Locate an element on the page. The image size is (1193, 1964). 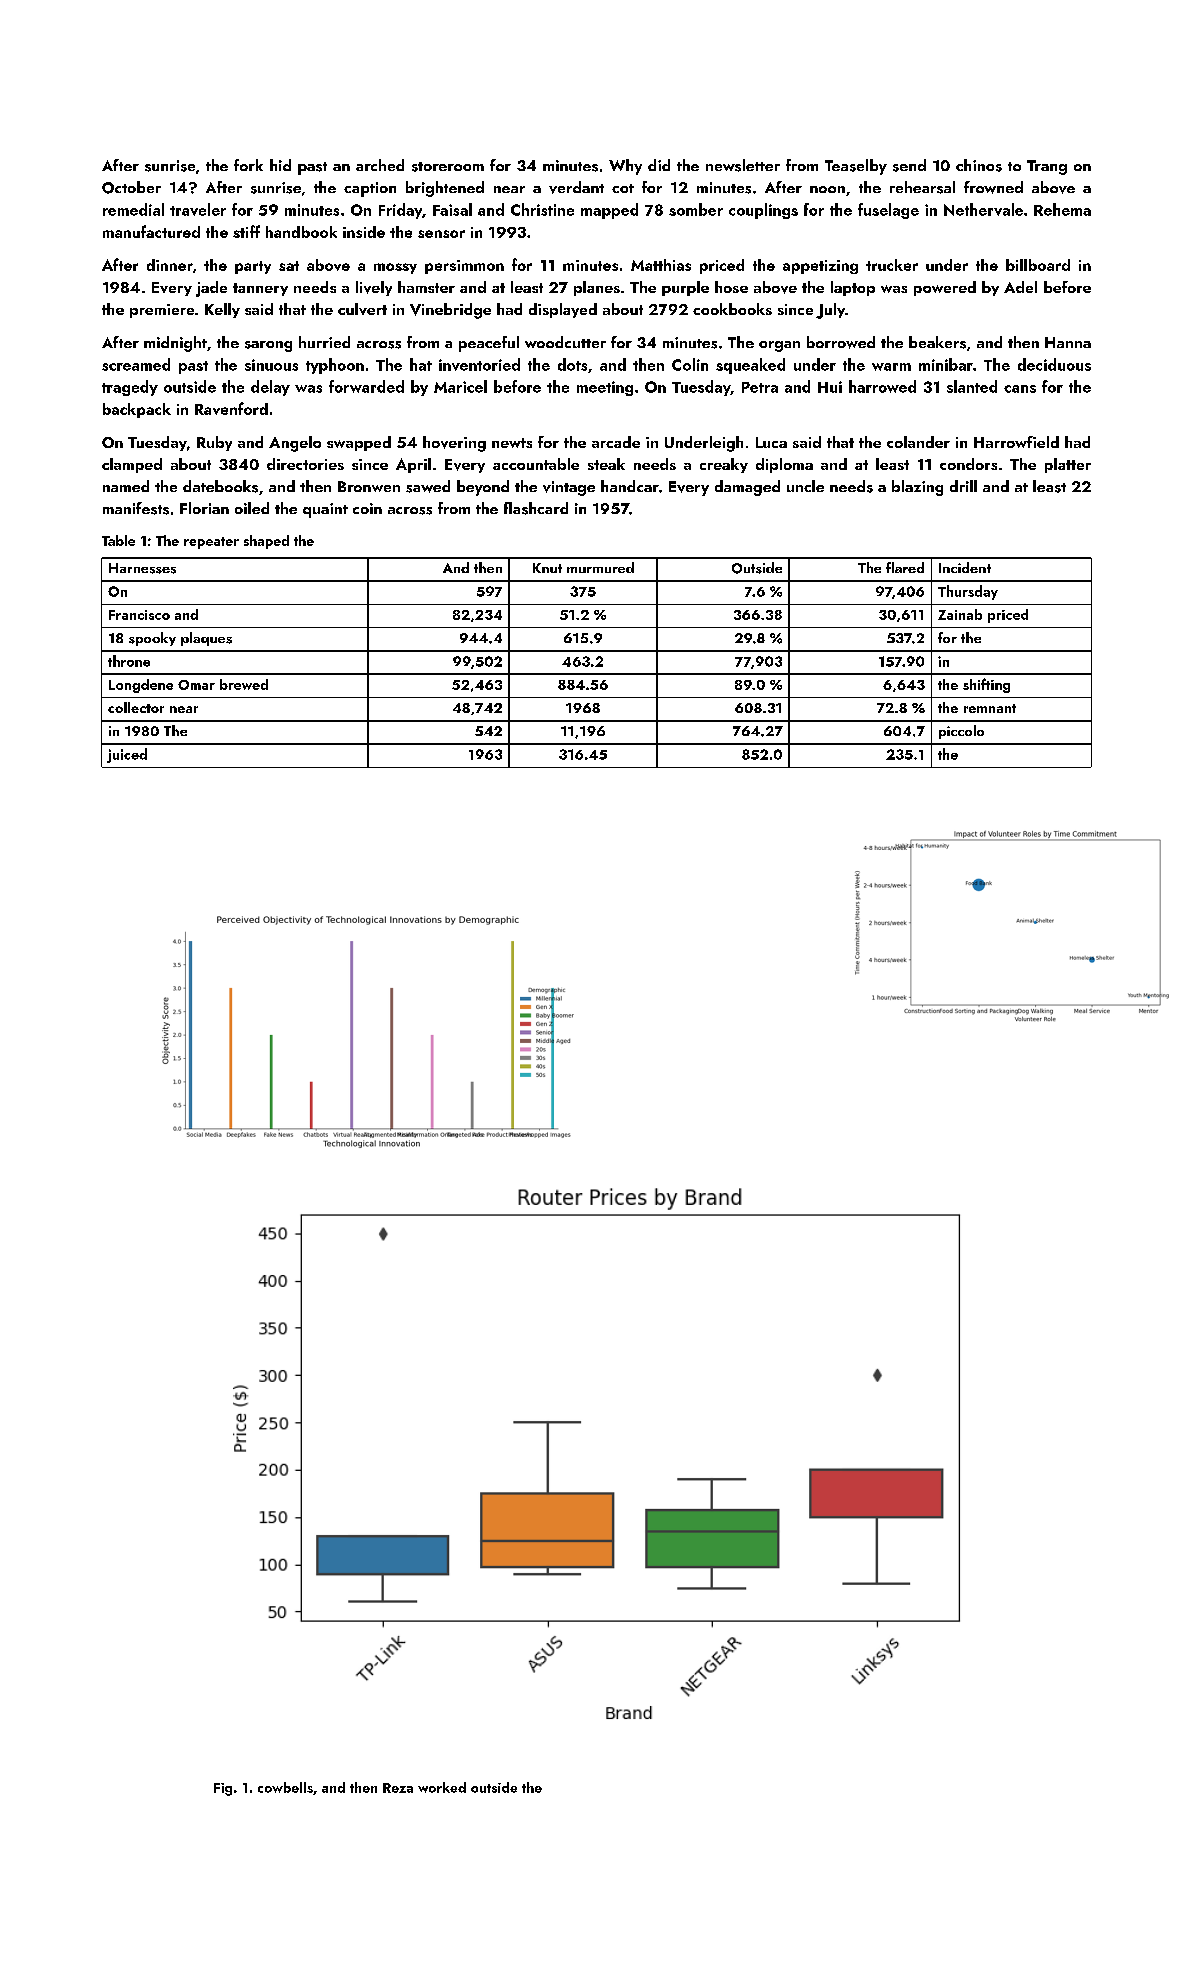
brewed is located at coordinates (244, 684).
